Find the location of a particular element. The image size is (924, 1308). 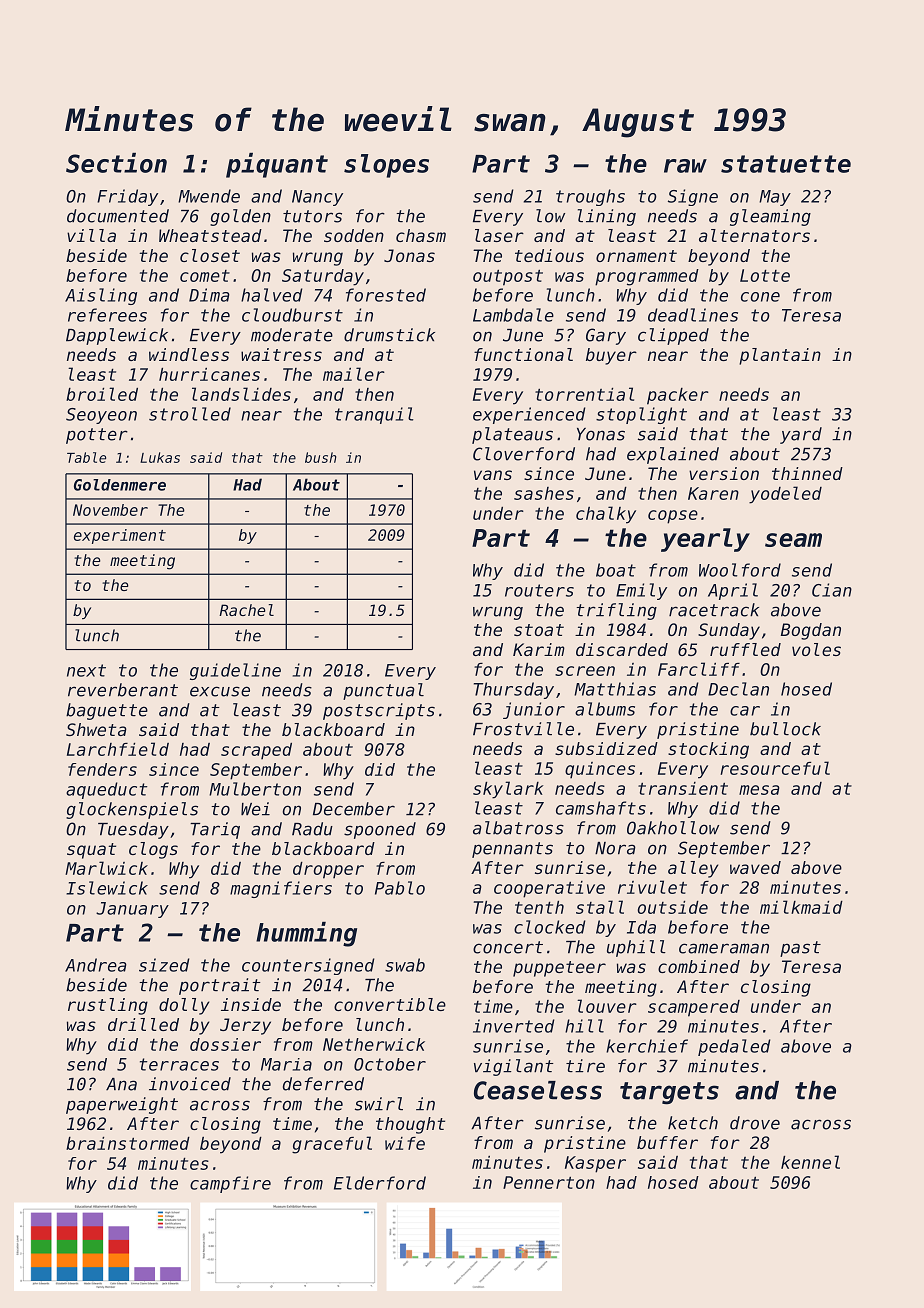

past is located at coordinates (800, 949).
